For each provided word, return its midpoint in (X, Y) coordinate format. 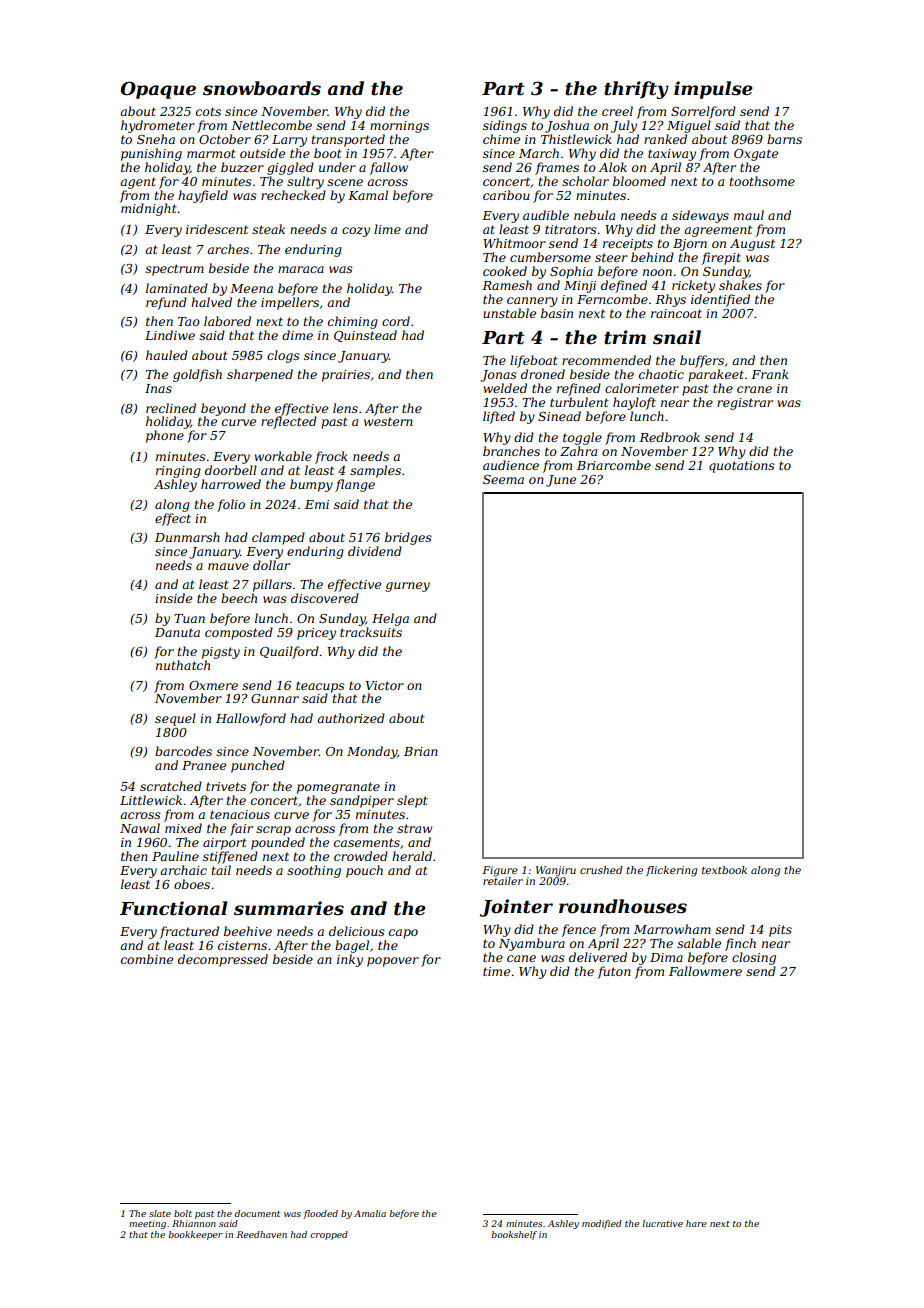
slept (412, 801)
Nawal (140, 828)
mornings (399, 127)
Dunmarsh (187, 537)
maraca (301, 269)
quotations (742, 467)
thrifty (636, 90)
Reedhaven (262, 1234)
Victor (385, 685)
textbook (724, 870)
